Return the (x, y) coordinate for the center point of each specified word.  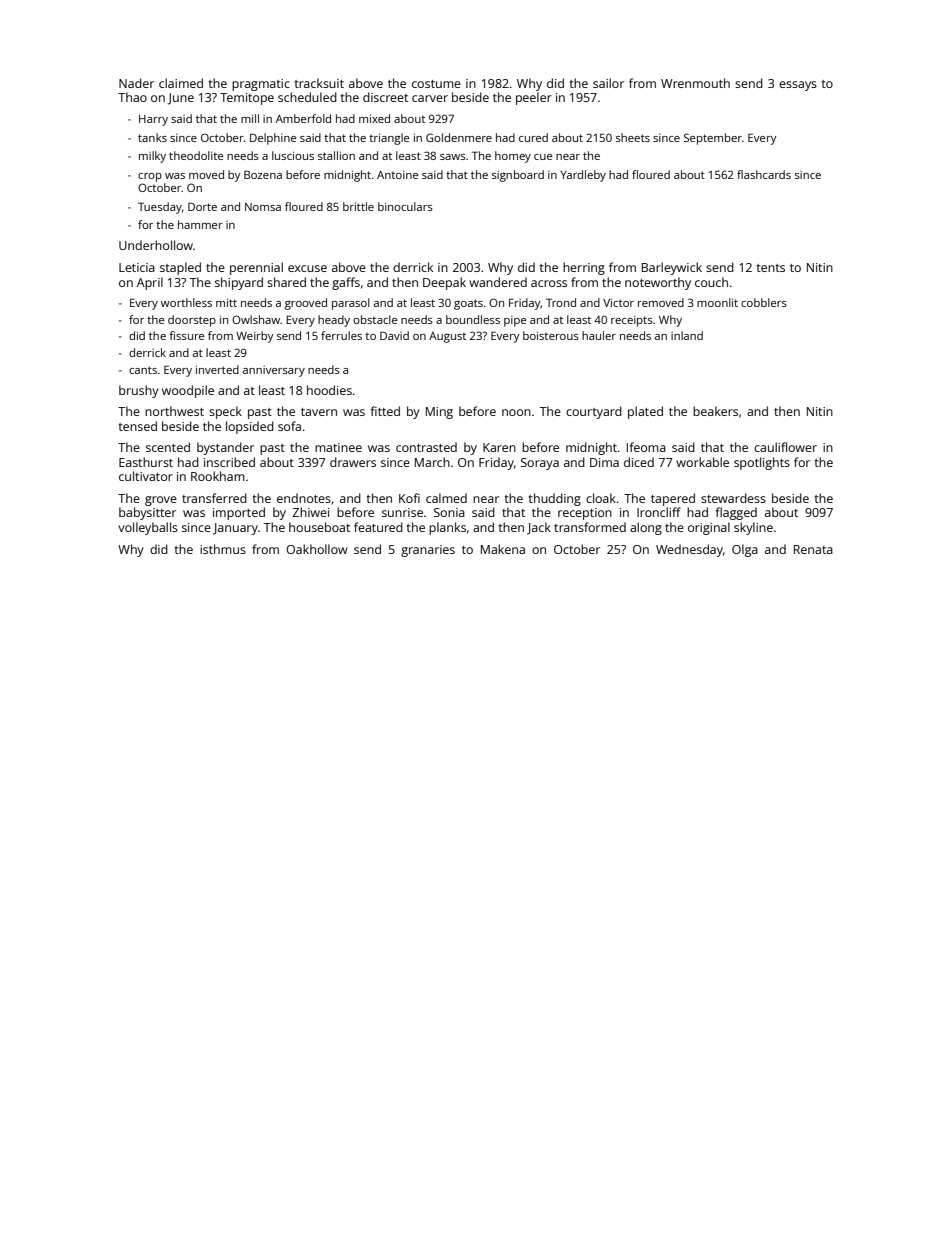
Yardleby (583, 176)
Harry (153, 120)
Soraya (540, 464)
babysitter (147, 513)
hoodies (329, 390)
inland (687, 335)
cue (543, 157)
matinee (338, 447)
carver (430, 98)
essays (798, 86)
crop (150, 177)
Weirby (255, 337)
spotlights (762, 463)
